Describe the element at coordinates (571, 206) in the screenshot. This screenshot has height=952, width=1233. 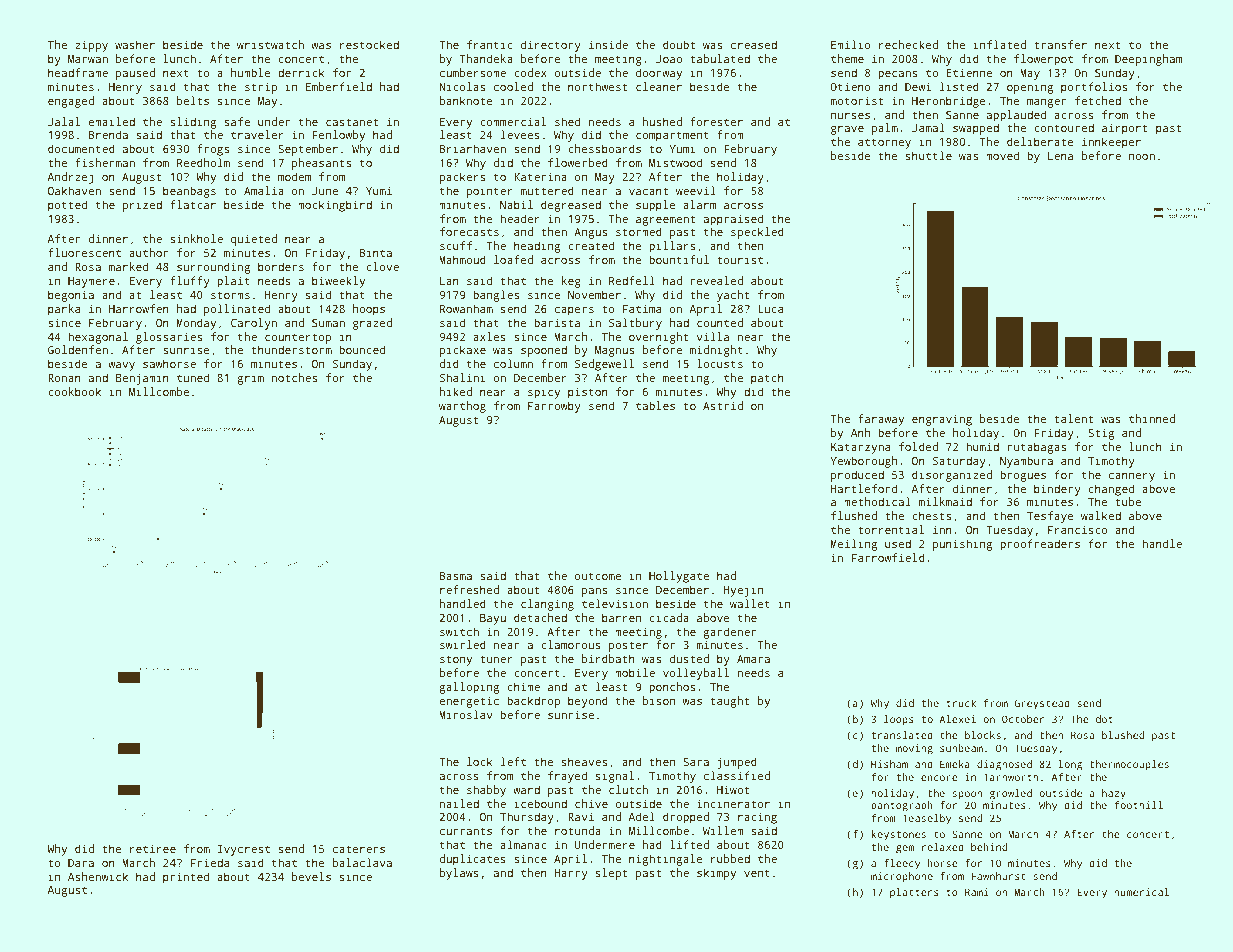
I see `degreased` at that location.
